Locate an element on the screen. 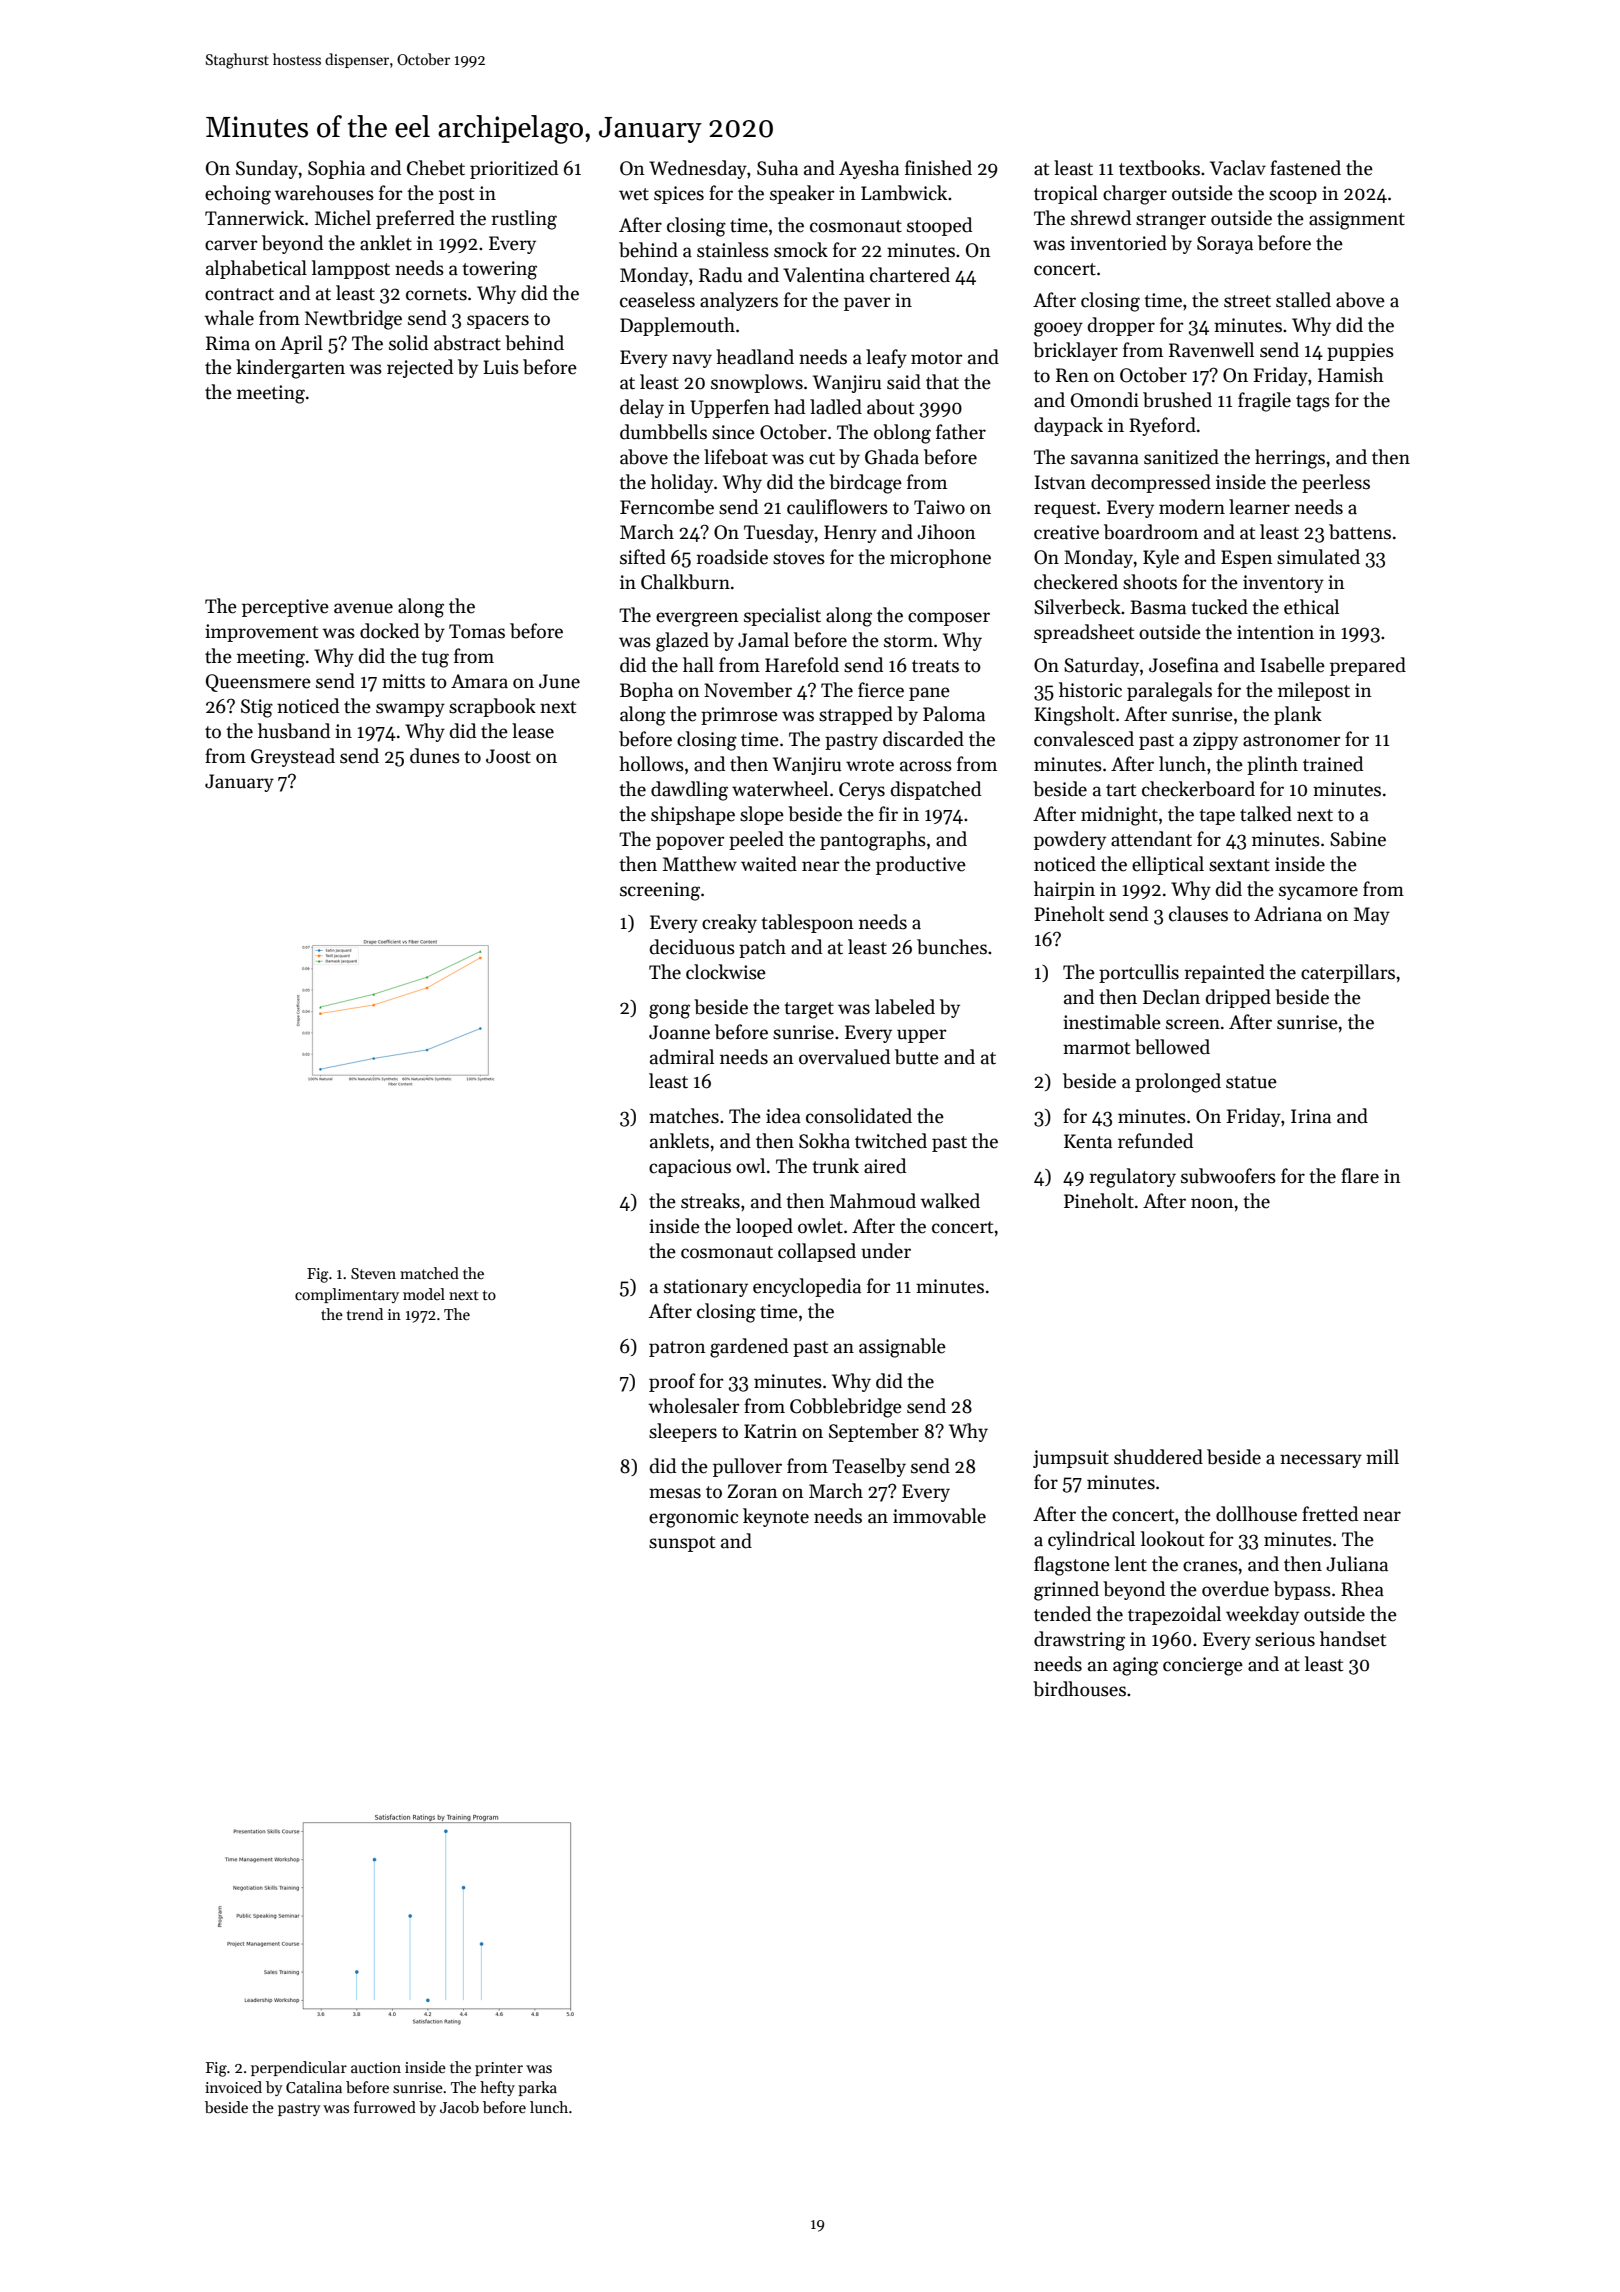 Image resolution: width=1620 pixels, height=2292 pixels. paver is located at coordinates (867, 304).
